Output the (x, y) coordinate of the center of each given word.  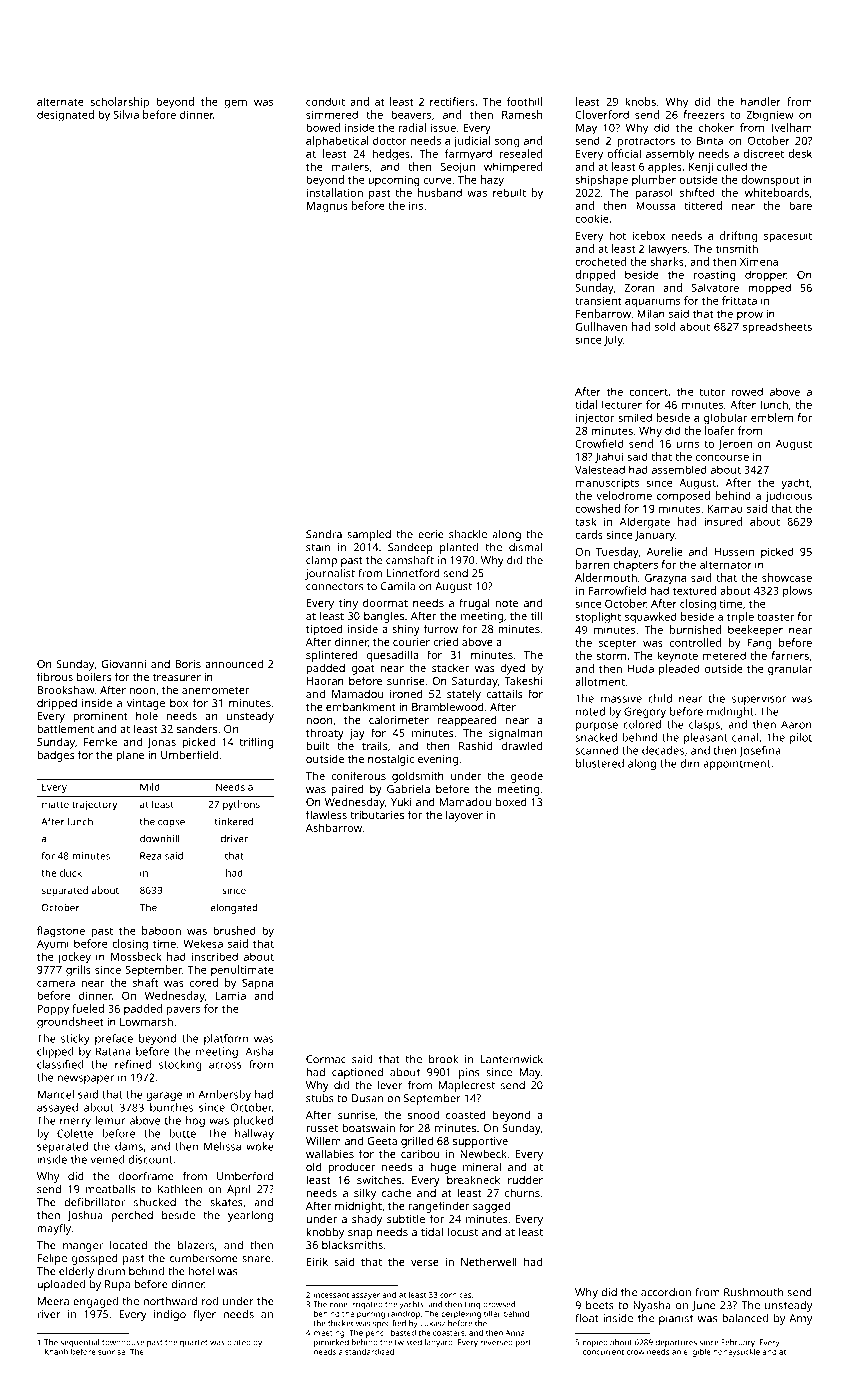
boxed (511, 801)
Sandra (324, 534)
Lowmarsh (146, 1021)
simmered (332, 114)
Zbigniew (770, 116)
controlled (695, 642)
